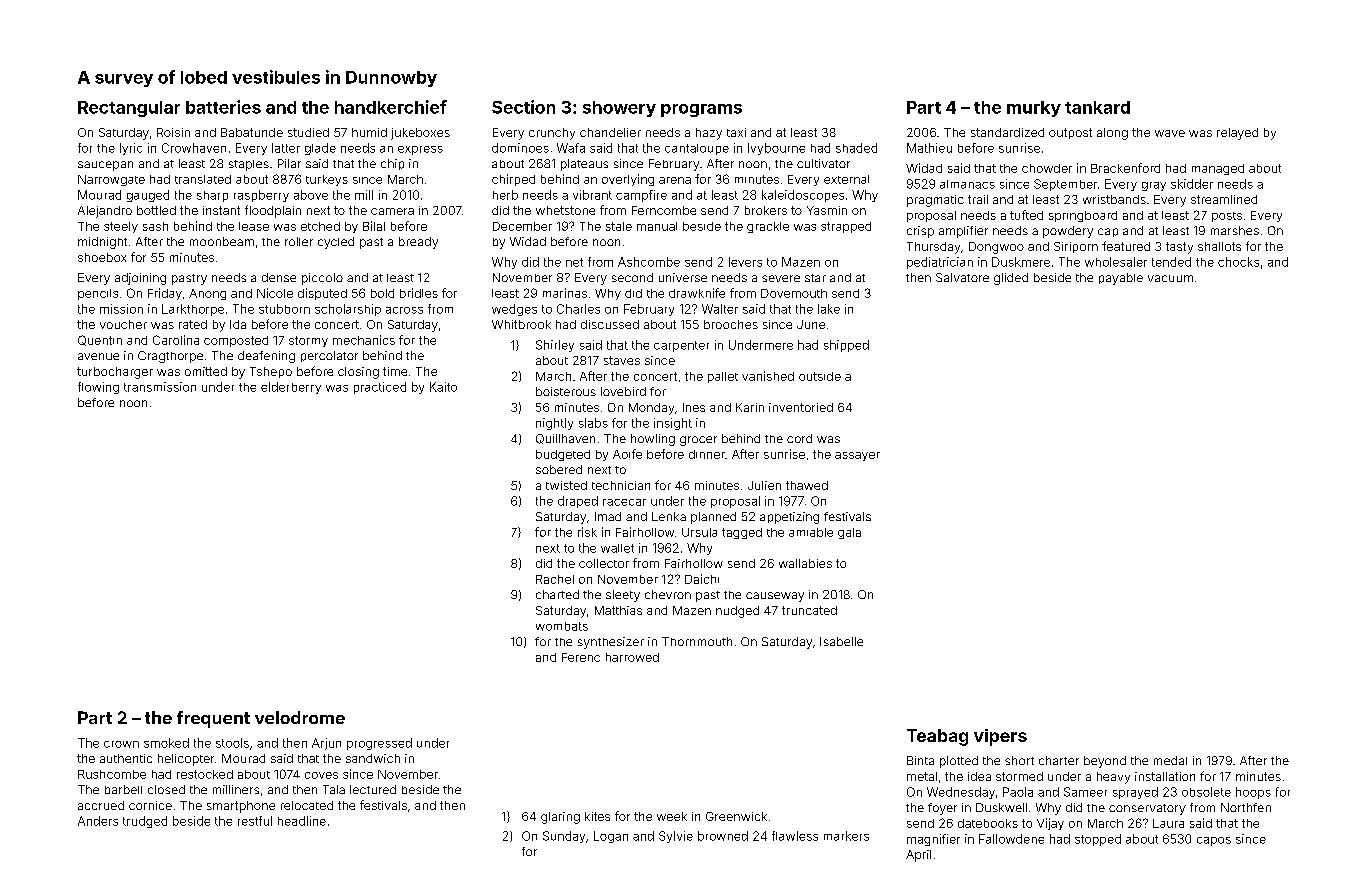 The height and width of the document is (887, 1372). What do you see at coordinates (213, 719) in the document?
I see `frequent` at bounding box center [213, 719].
